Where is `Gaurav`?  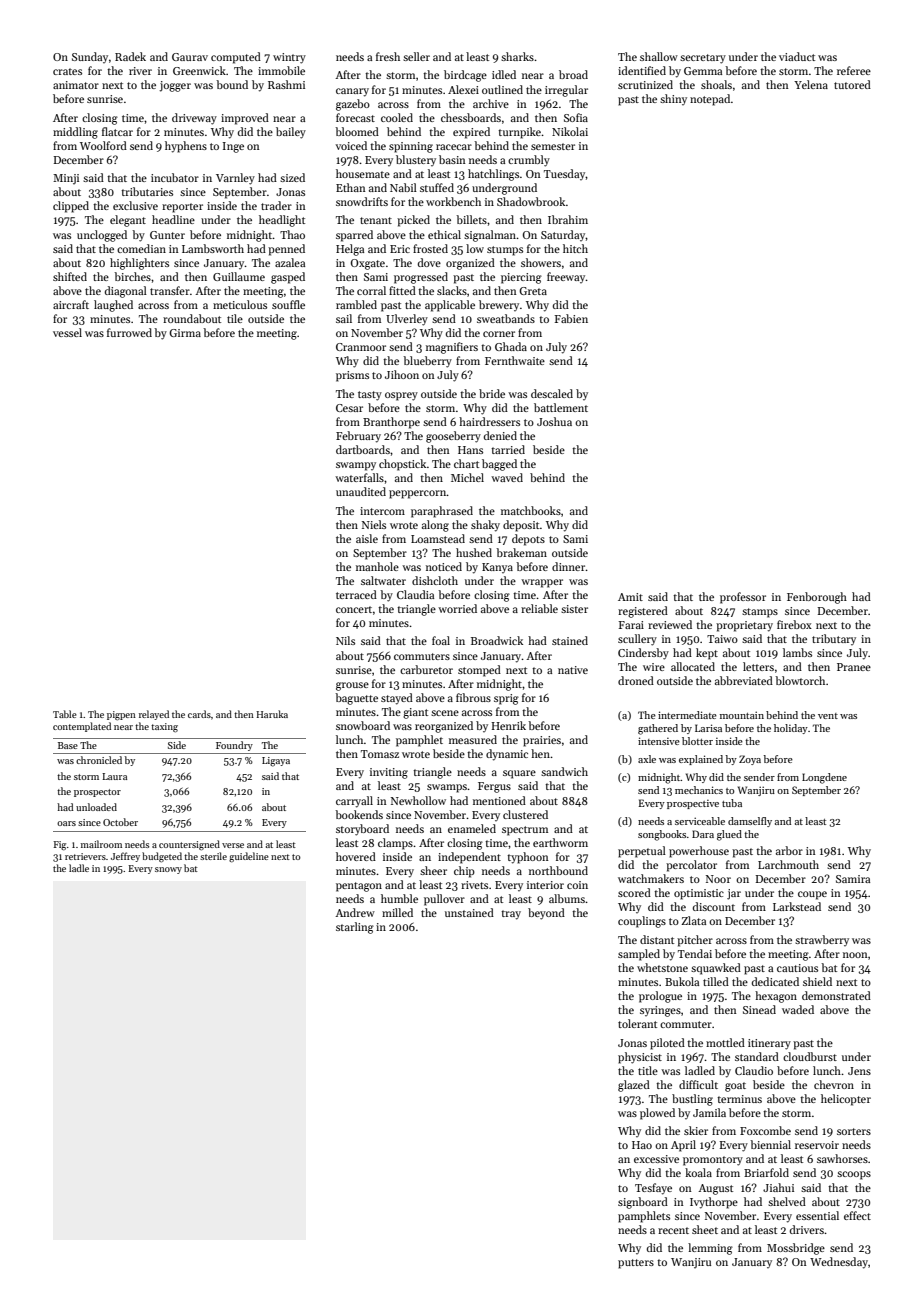 Gaurav is located at coordinates (190, 57).
